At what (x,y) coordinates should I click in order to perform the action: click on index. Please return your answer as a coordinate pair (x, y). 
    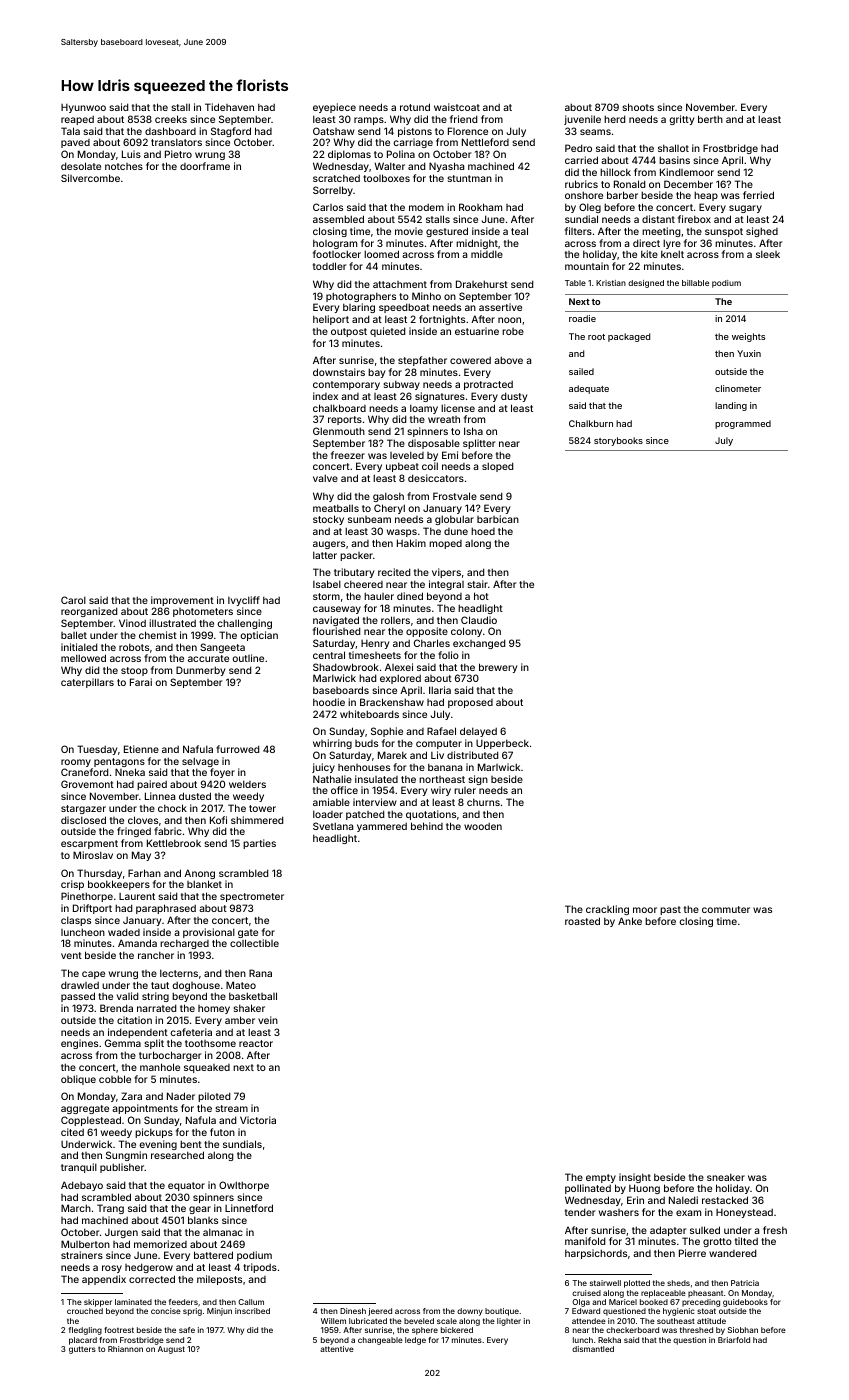
    Looking at the image, I should click on (325, 396).
